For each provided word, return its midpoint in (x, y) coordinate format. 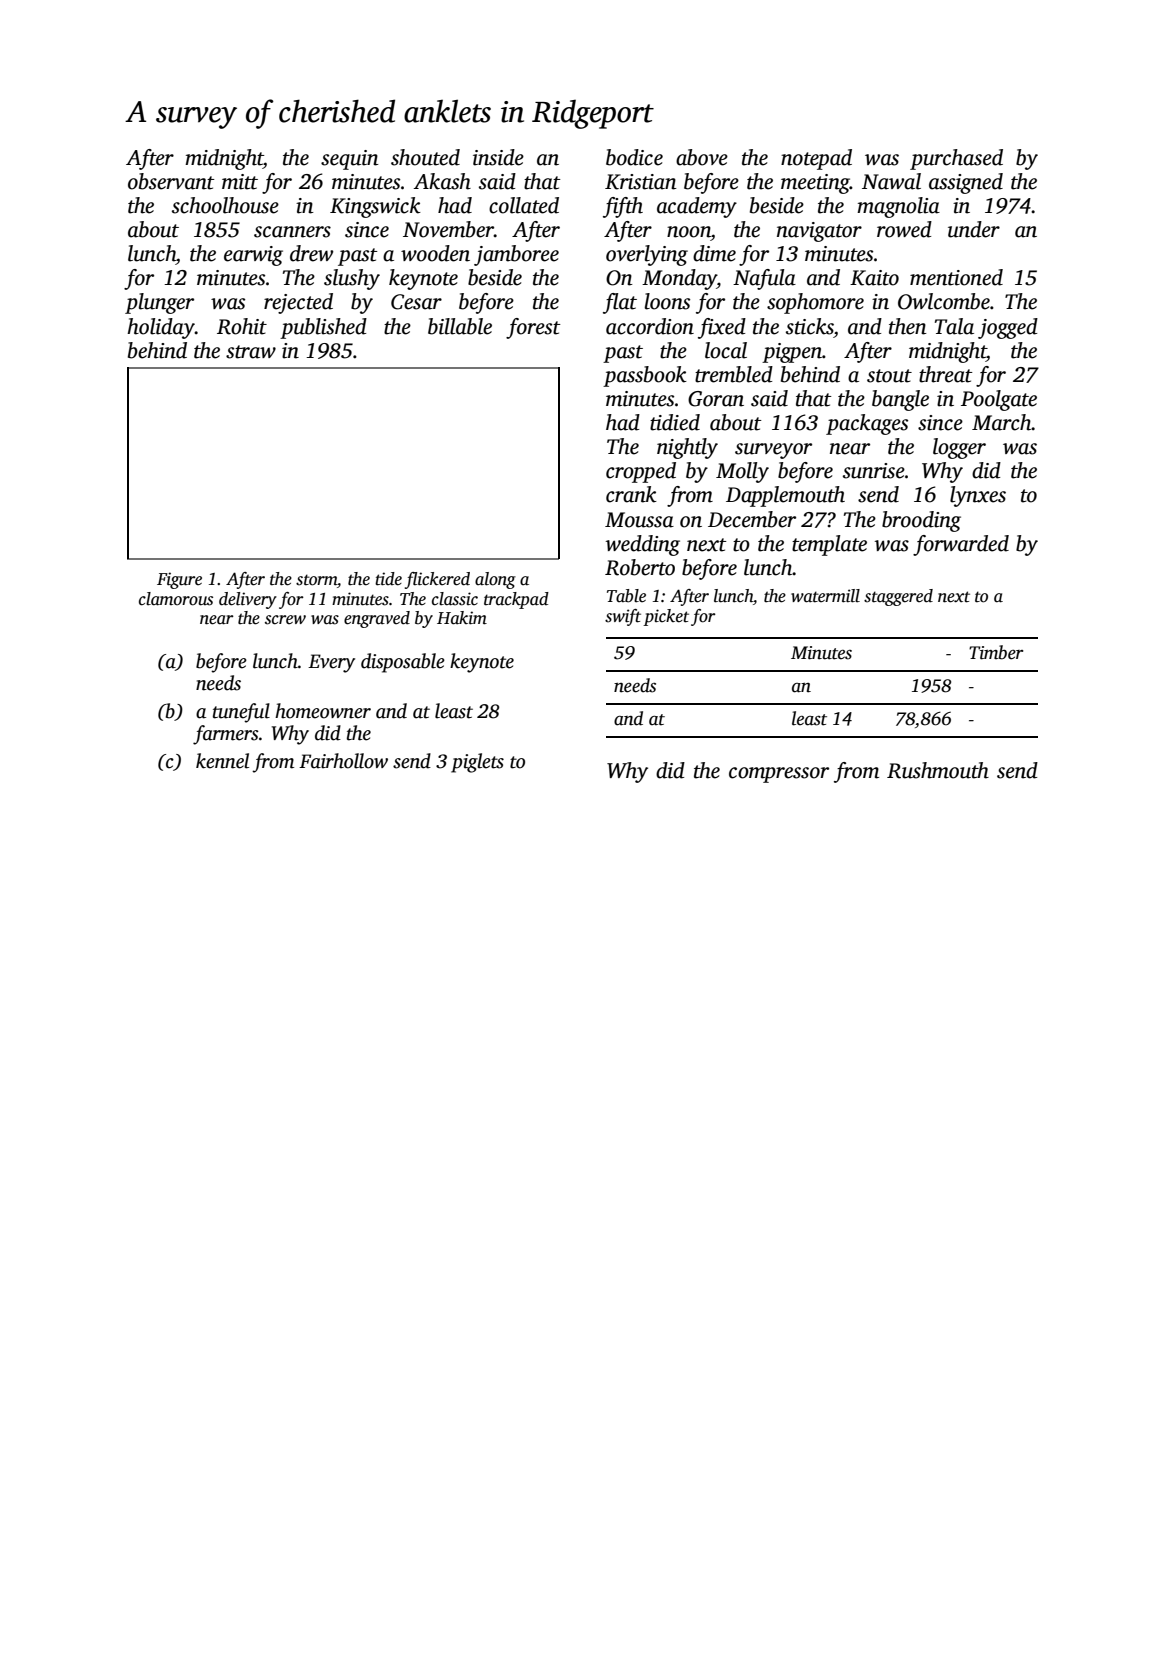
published (323, 328)
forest (533, 328)
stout (889, 376)
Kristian (641, 182)
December (752, 519)
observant (171, 181)
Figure (179, 580)
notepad (816, 159)
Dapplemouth (785, 496)
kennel (222, 761)
